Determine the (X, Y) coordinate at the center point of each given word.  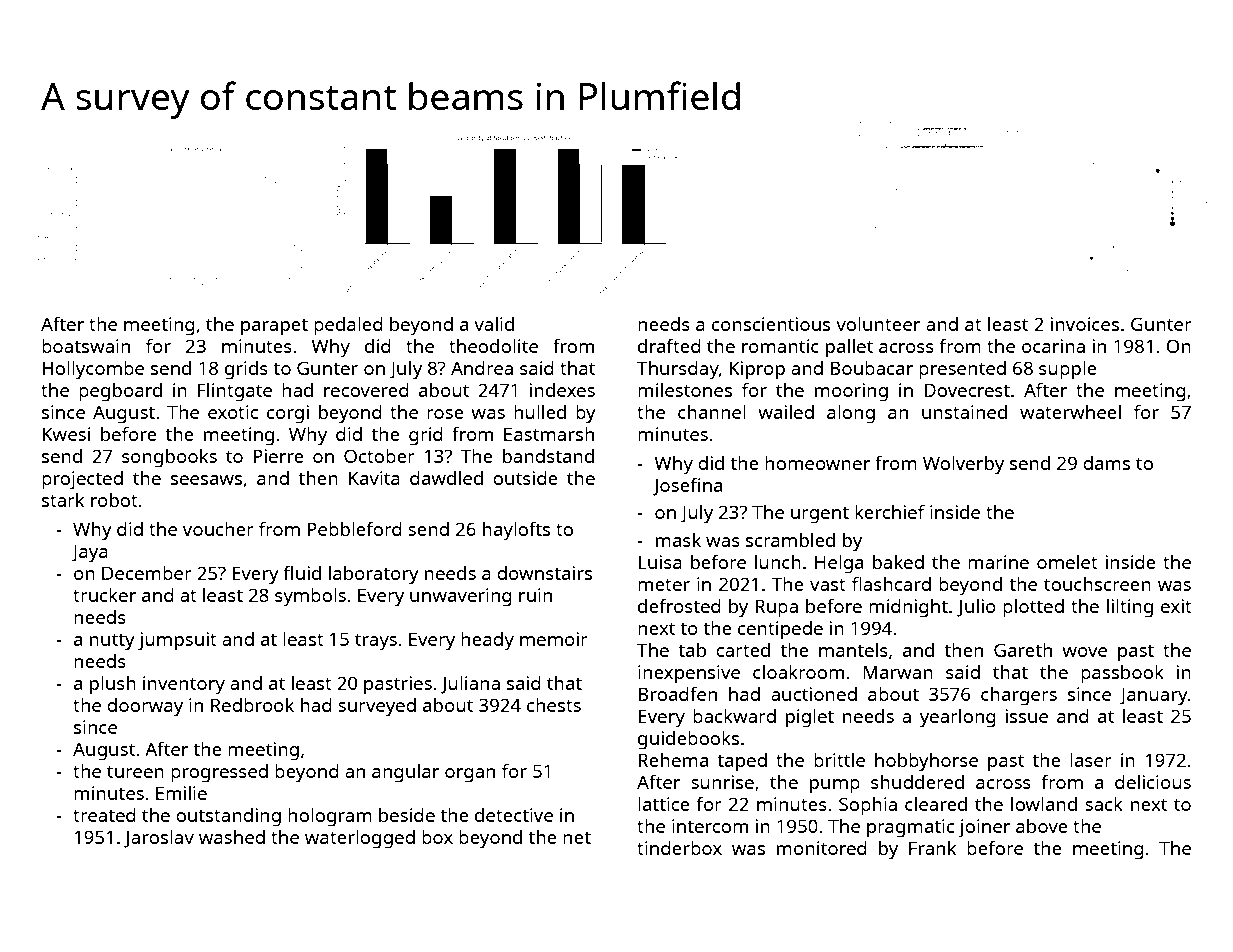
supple (1068, 370)
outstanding (228, 817)
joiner (984, 828)
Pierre (278, 456)
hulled (540, 412)
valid (494, 324)
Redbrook (252, 705)
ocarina (1053, 346)
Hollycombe (93, 370)
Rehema (673, 760)
